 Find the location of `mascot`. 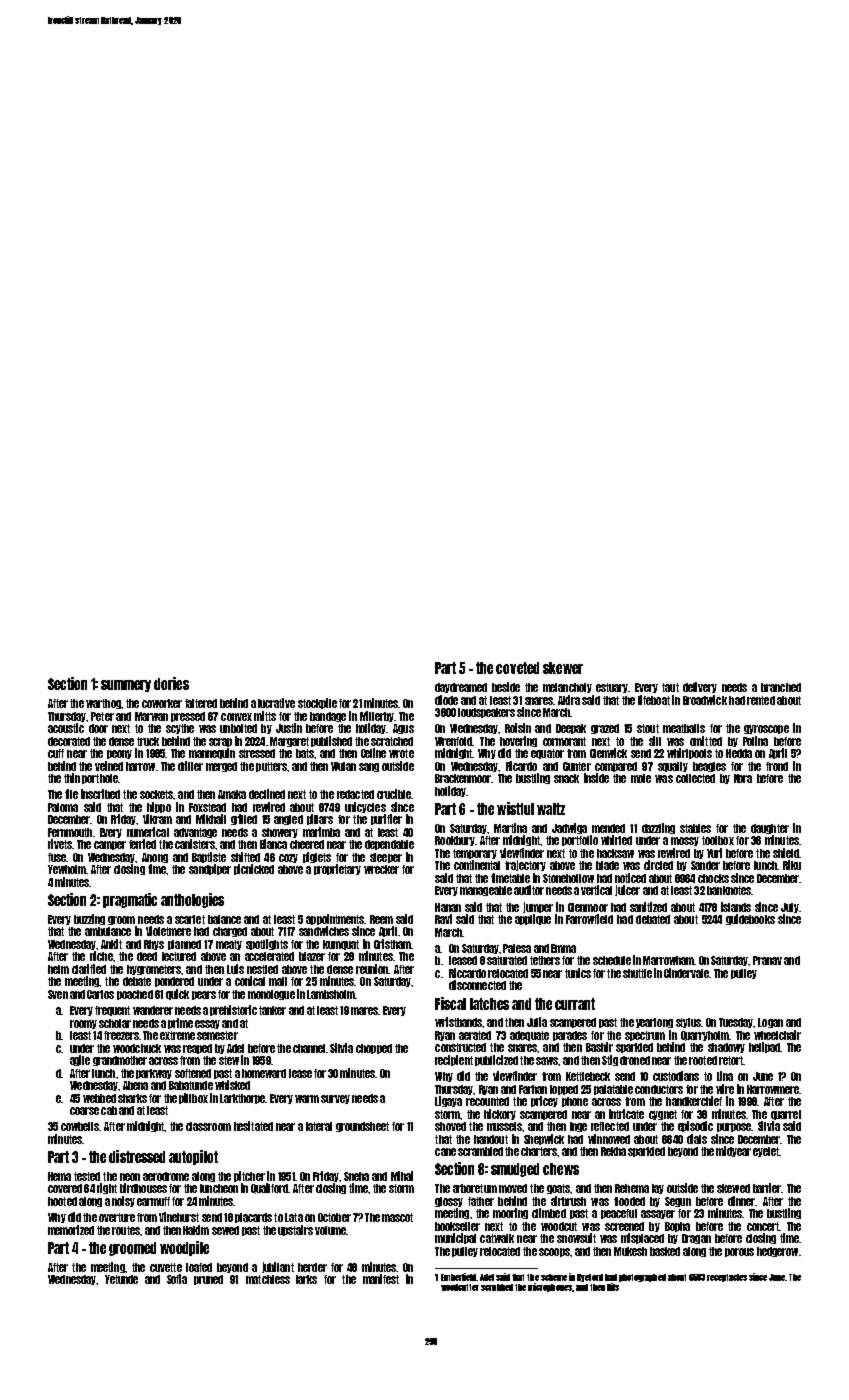

mascot is located at coordinates (397, 1217).
